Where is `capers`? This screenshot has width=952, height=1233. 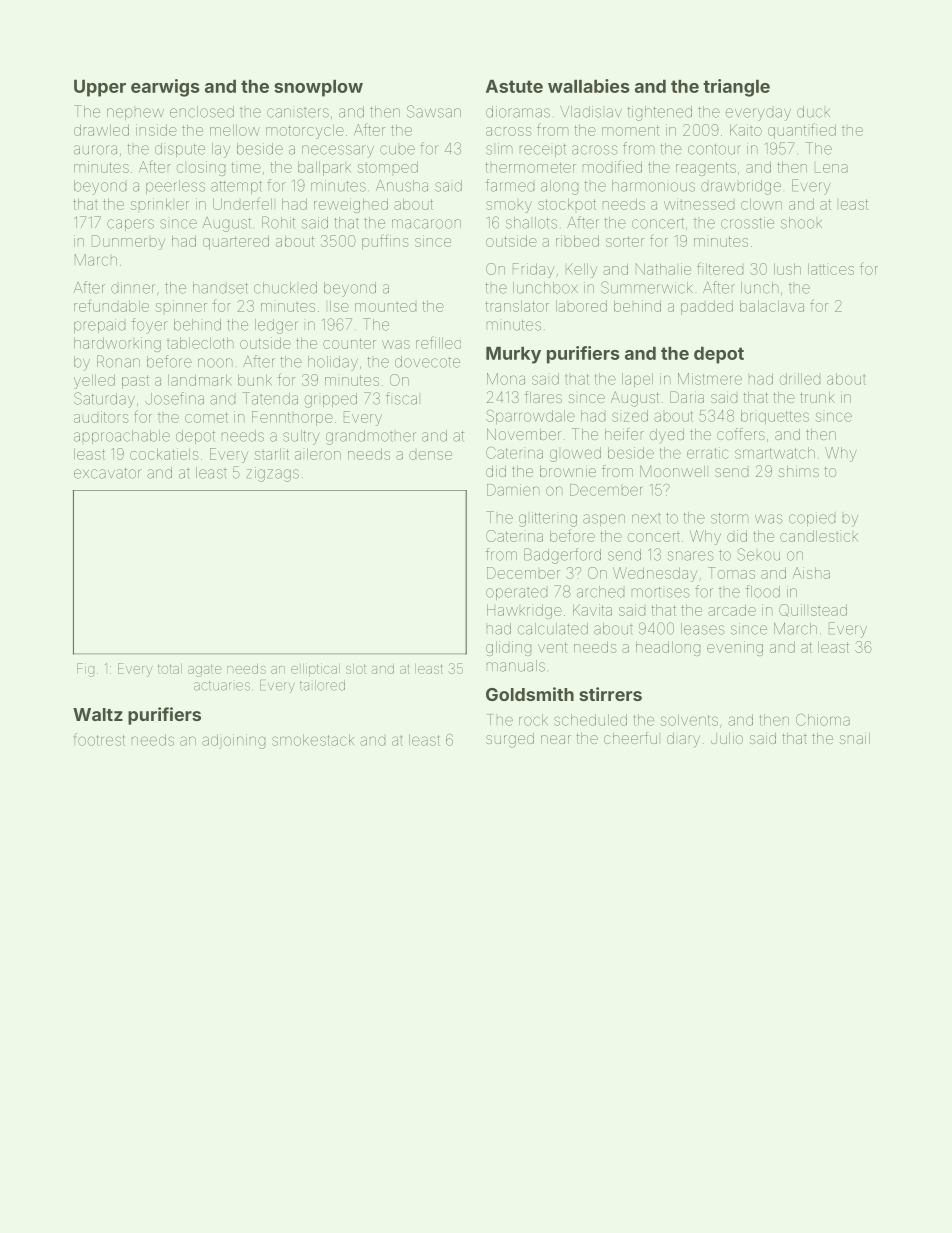
capers is located at coordinates (130, 225).
